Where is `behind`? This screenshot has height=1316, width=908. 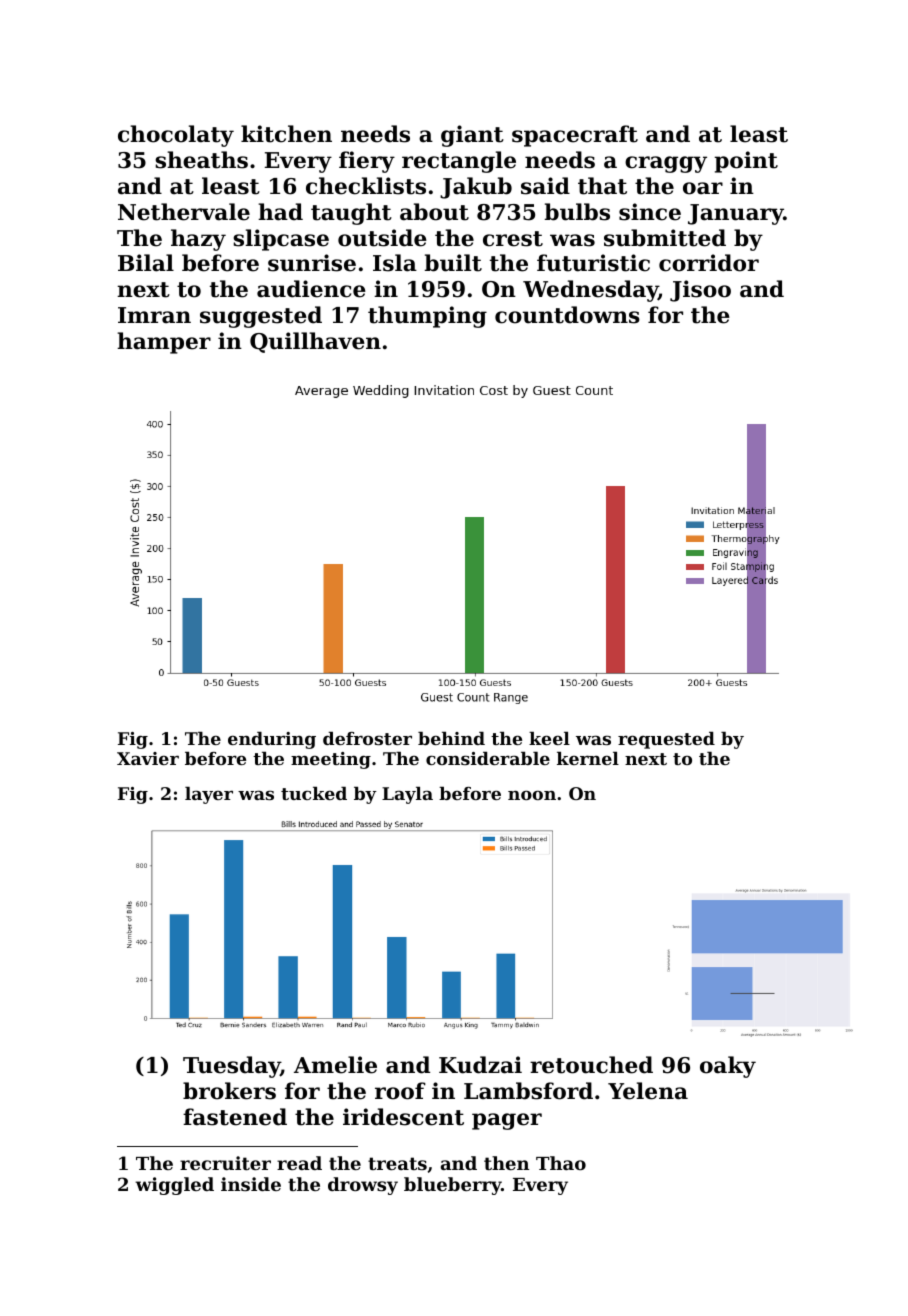 behind is located at coordinates (451, 738).
